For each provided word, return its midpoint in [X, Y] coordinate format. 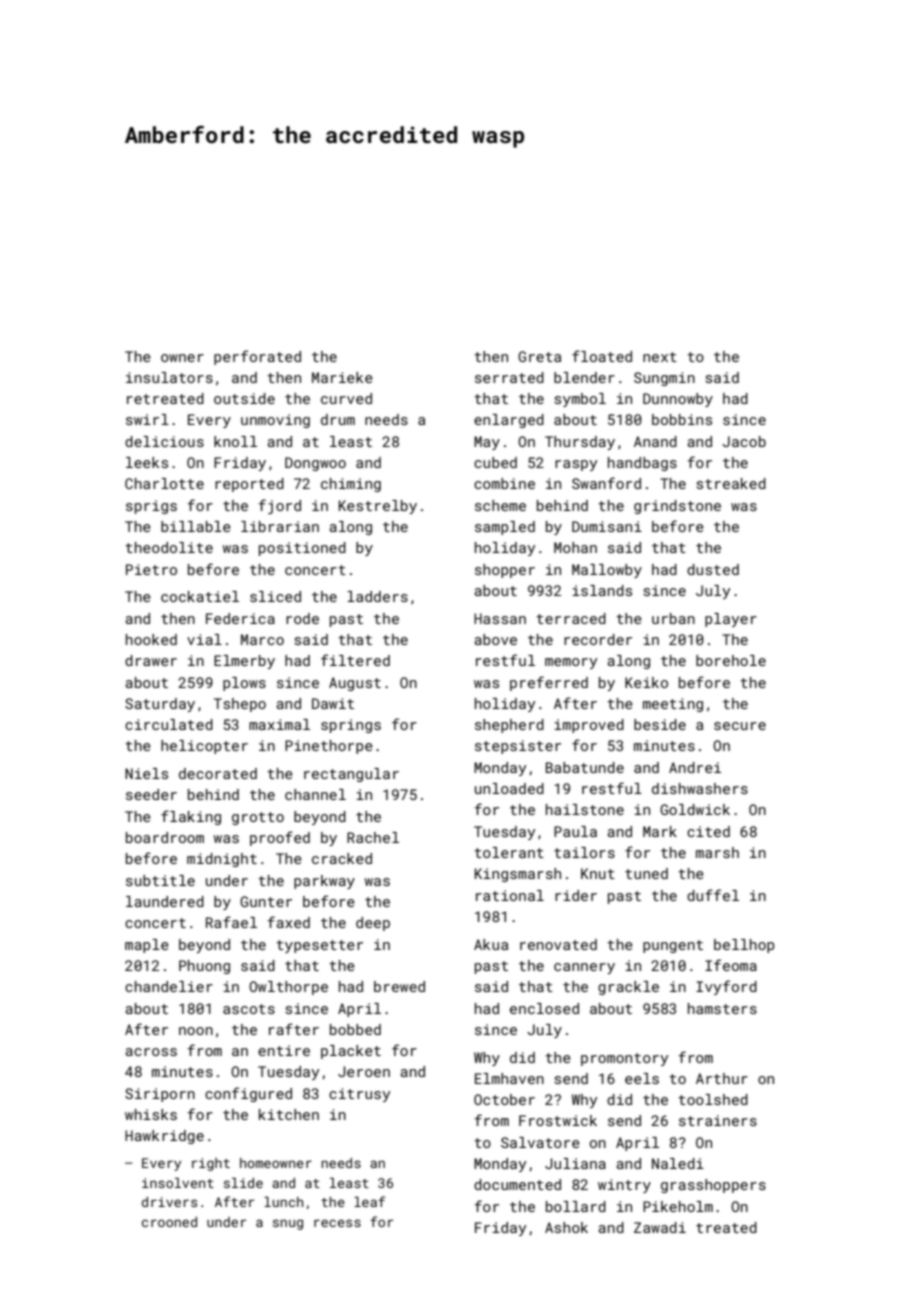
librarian [280, 526]
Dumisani [607, 526]
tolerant [509, 852]
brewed [399, 986]
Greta [539, 356]
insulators [169, 377]
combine [504, 483]
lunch [283, 1202]
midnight [222, 860]
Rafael [231, 922]
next [660, 357]
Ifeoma [731, 965]
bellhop [744, 946]
